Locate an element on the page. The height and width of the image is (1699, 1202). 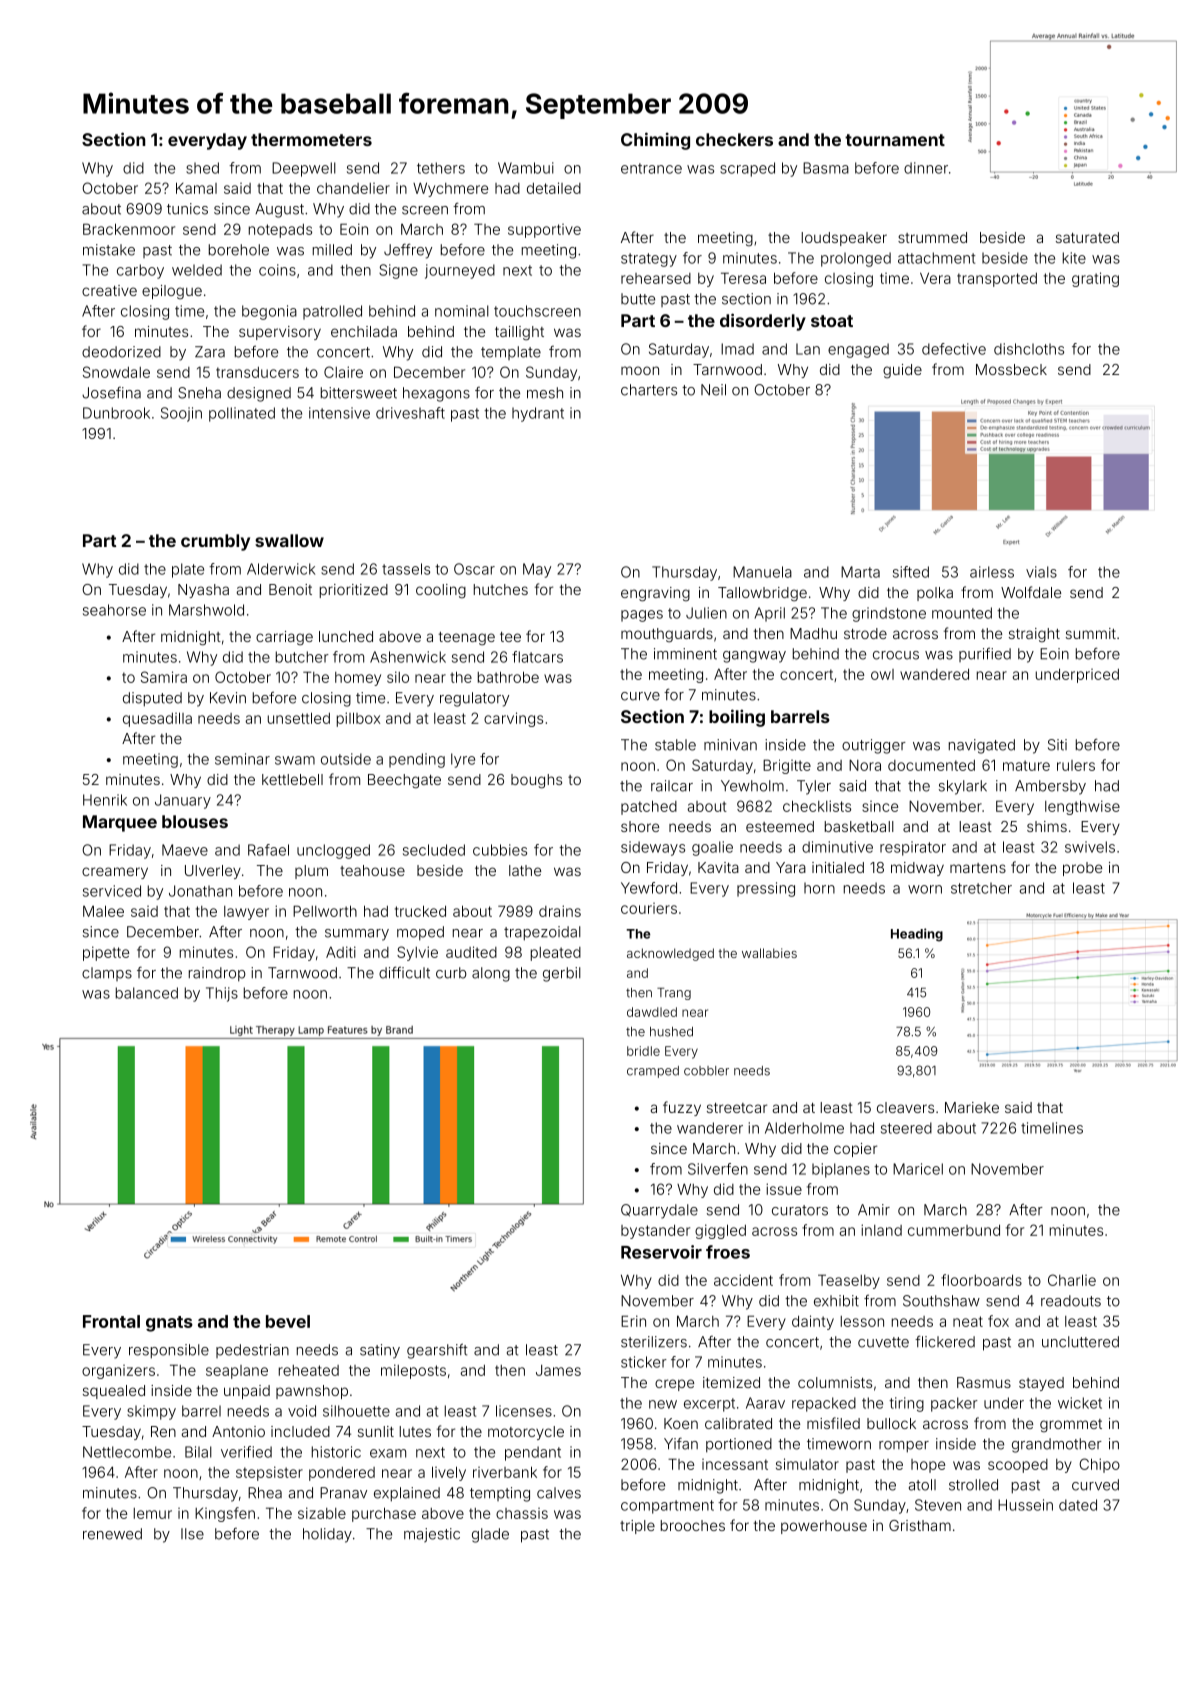
Wambui is located at coordinates (526, 168).
